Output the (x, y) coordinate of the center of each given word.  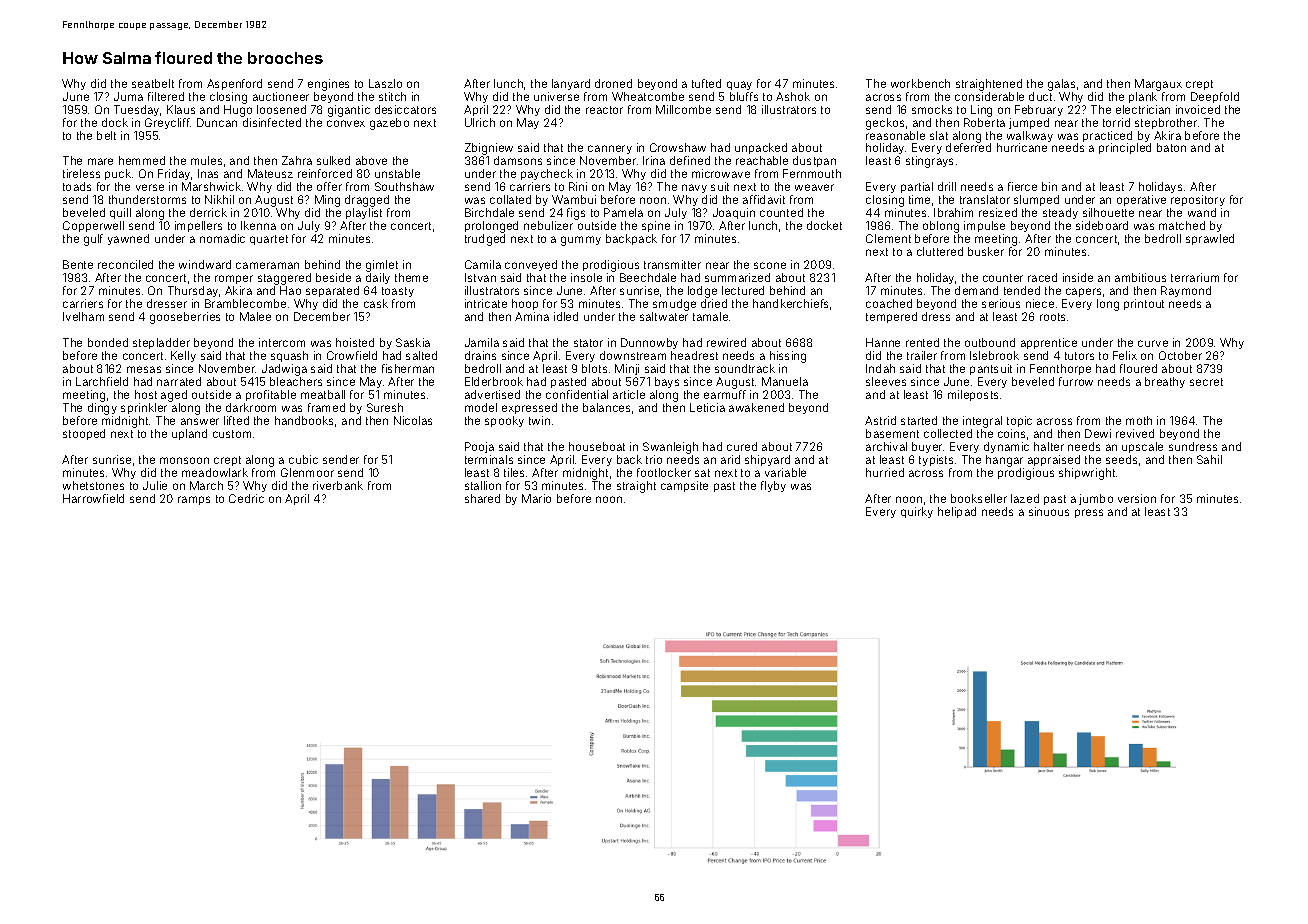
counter (1003, 278)
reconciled (125, 264)
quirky (917, 512)
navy (694, 188)
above (371, 160)
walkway (1030, 136)
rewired (726, 342)
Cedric (246, 498)
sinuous (1049, 511)
